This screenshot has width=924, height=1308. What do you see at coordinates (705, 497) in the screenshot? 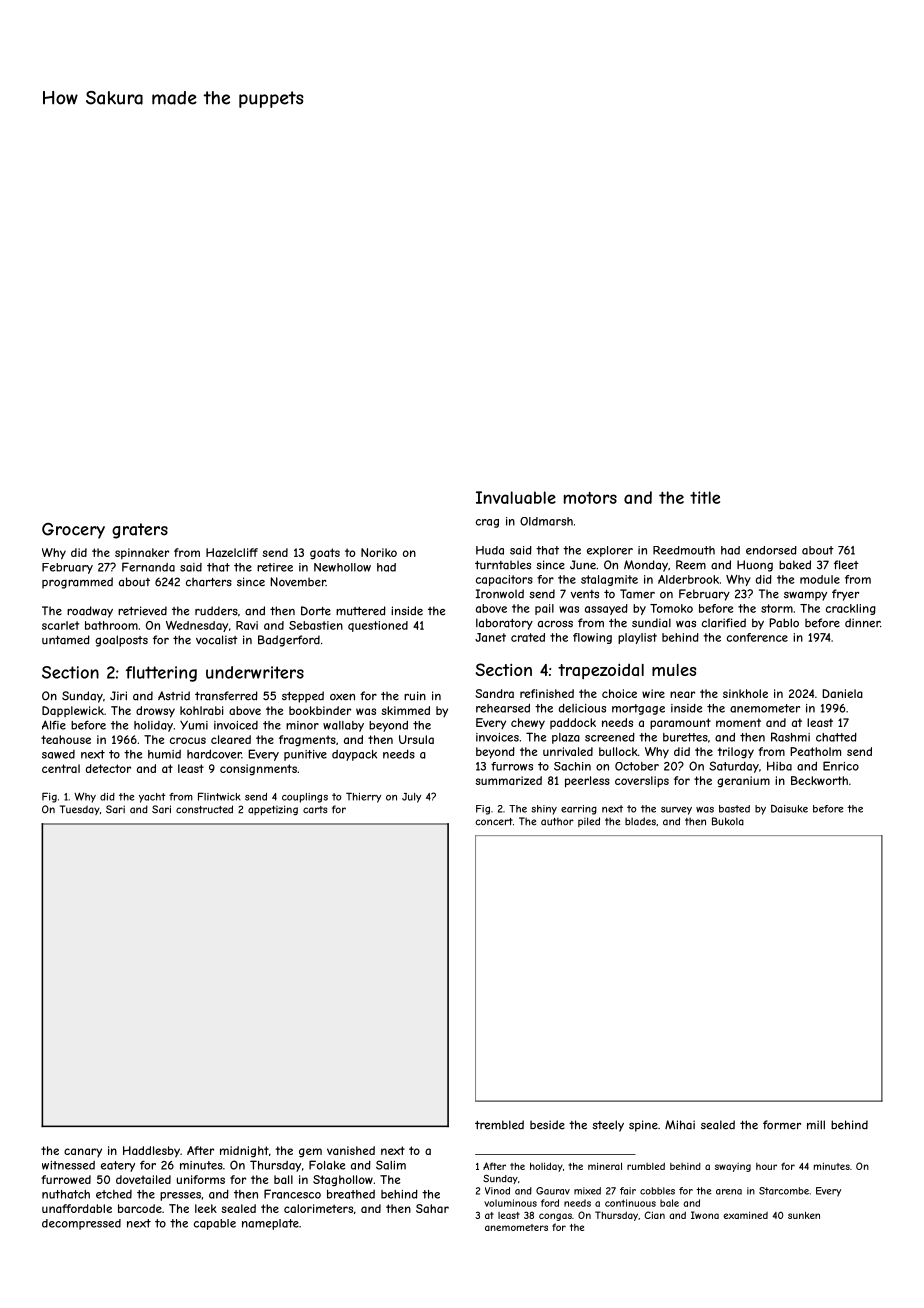
I see `title` at bounding box center [705, 497].
